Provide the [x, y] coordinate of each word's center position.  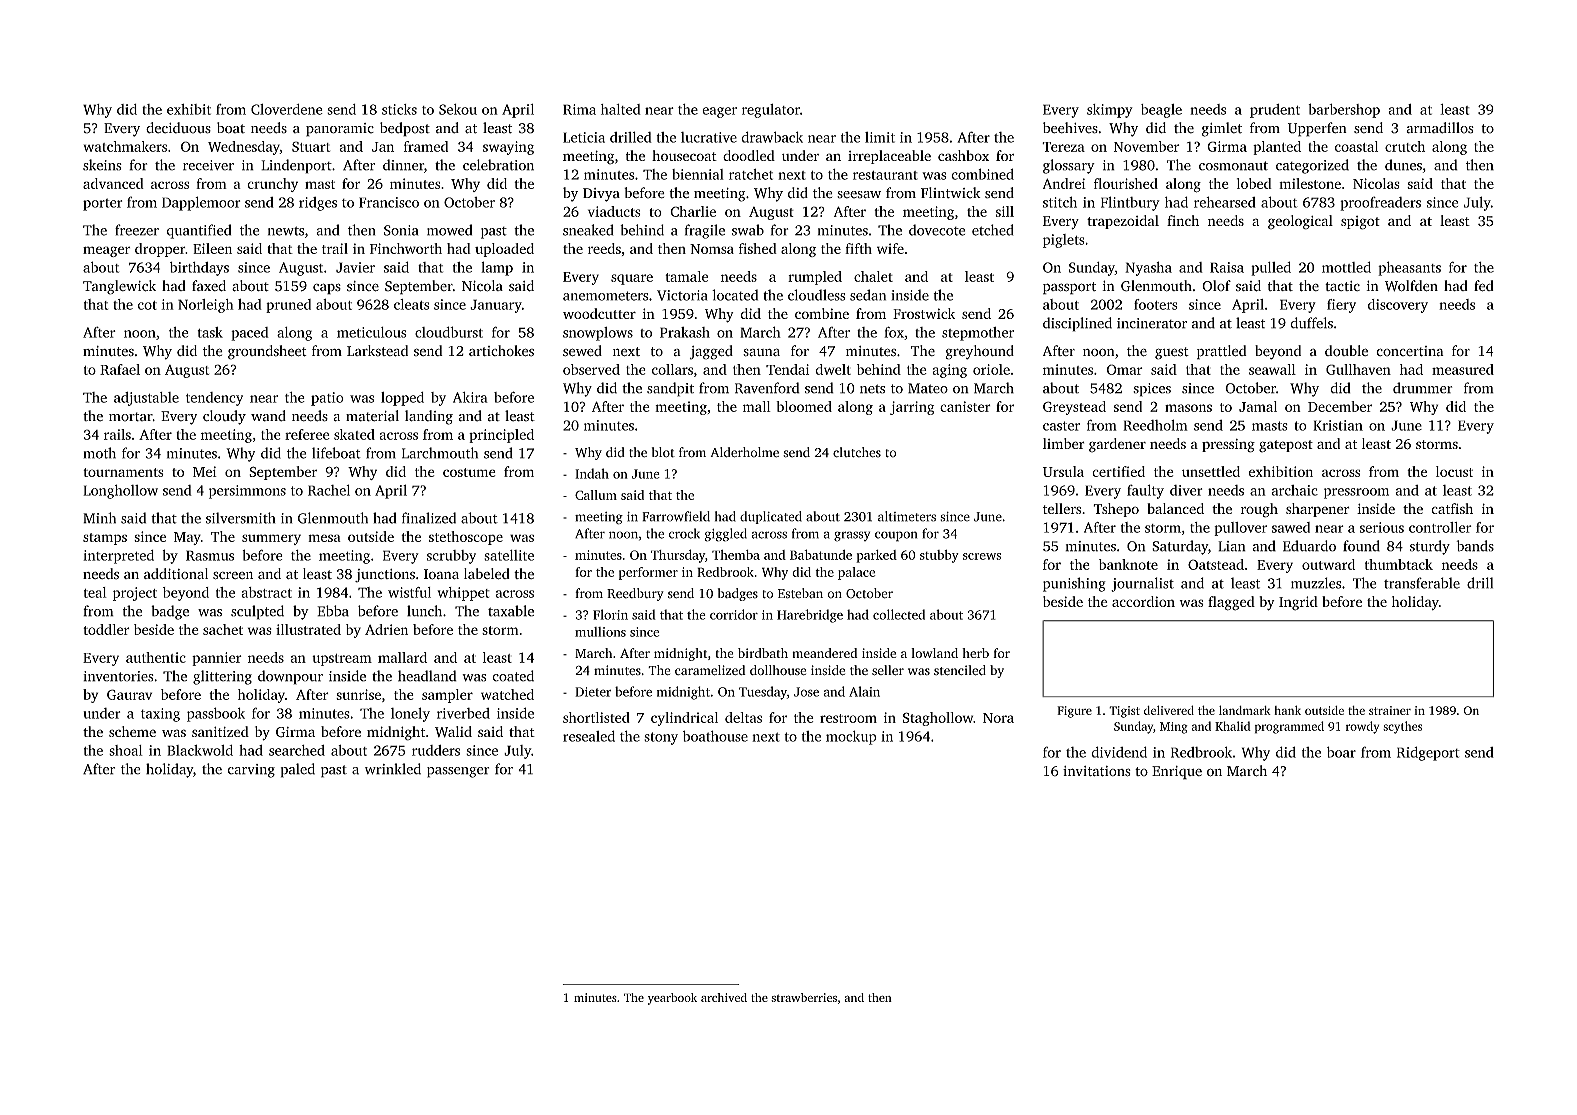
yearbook [672, 999]
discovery [1398, 306]
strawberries [804, 997]
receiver [208, 165]
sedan [868, 295]
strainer [1390, 710]
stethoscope [466, 538]
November [1147, 146]
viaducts [614, 211]
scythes [1402, 727]
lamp [497, 268]
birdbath [763, 653]
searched [297, 750]
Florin [610, 614]
